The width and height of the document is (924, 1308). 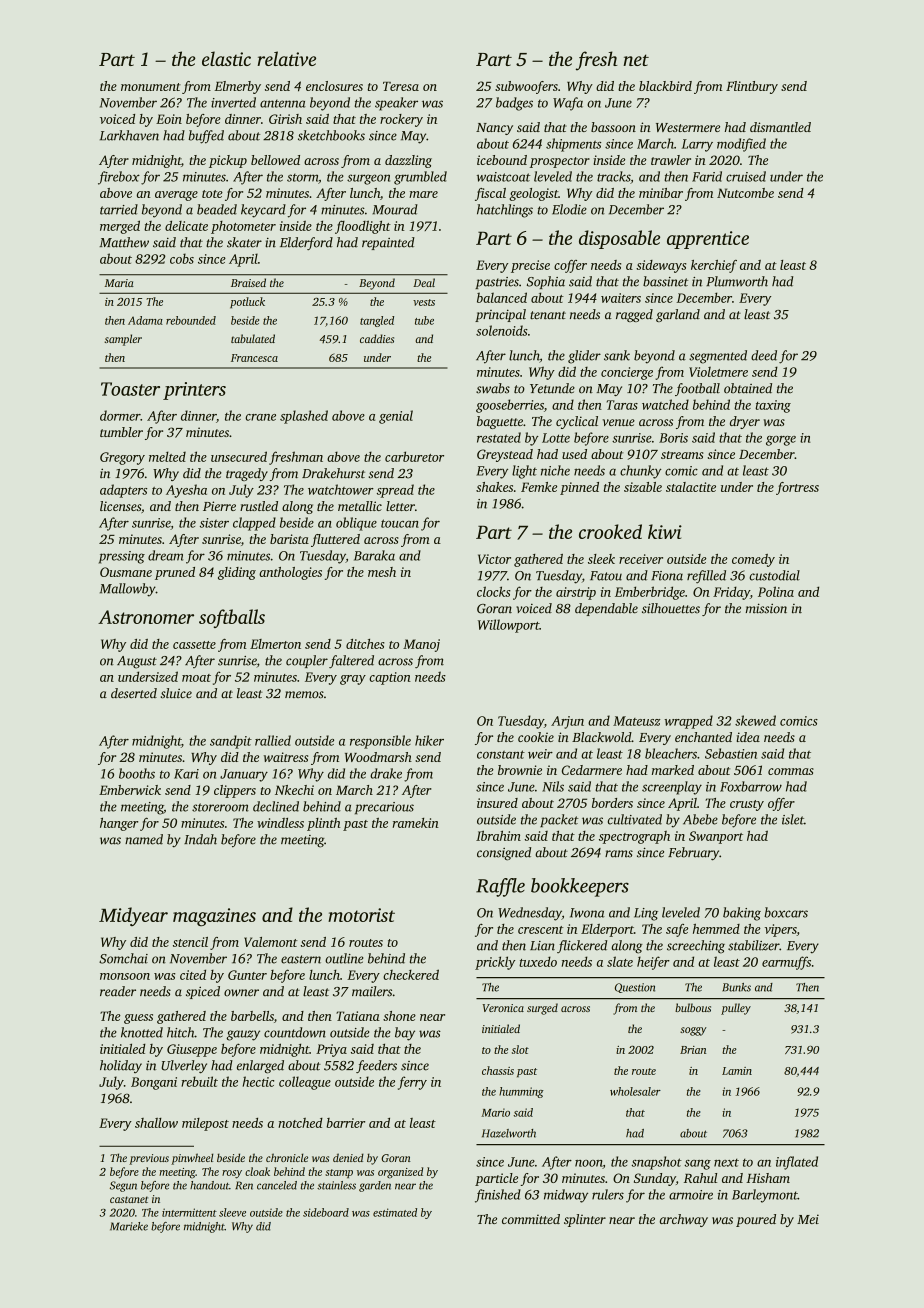 I want to click on silhouettes, so click(x=671, y=608).
